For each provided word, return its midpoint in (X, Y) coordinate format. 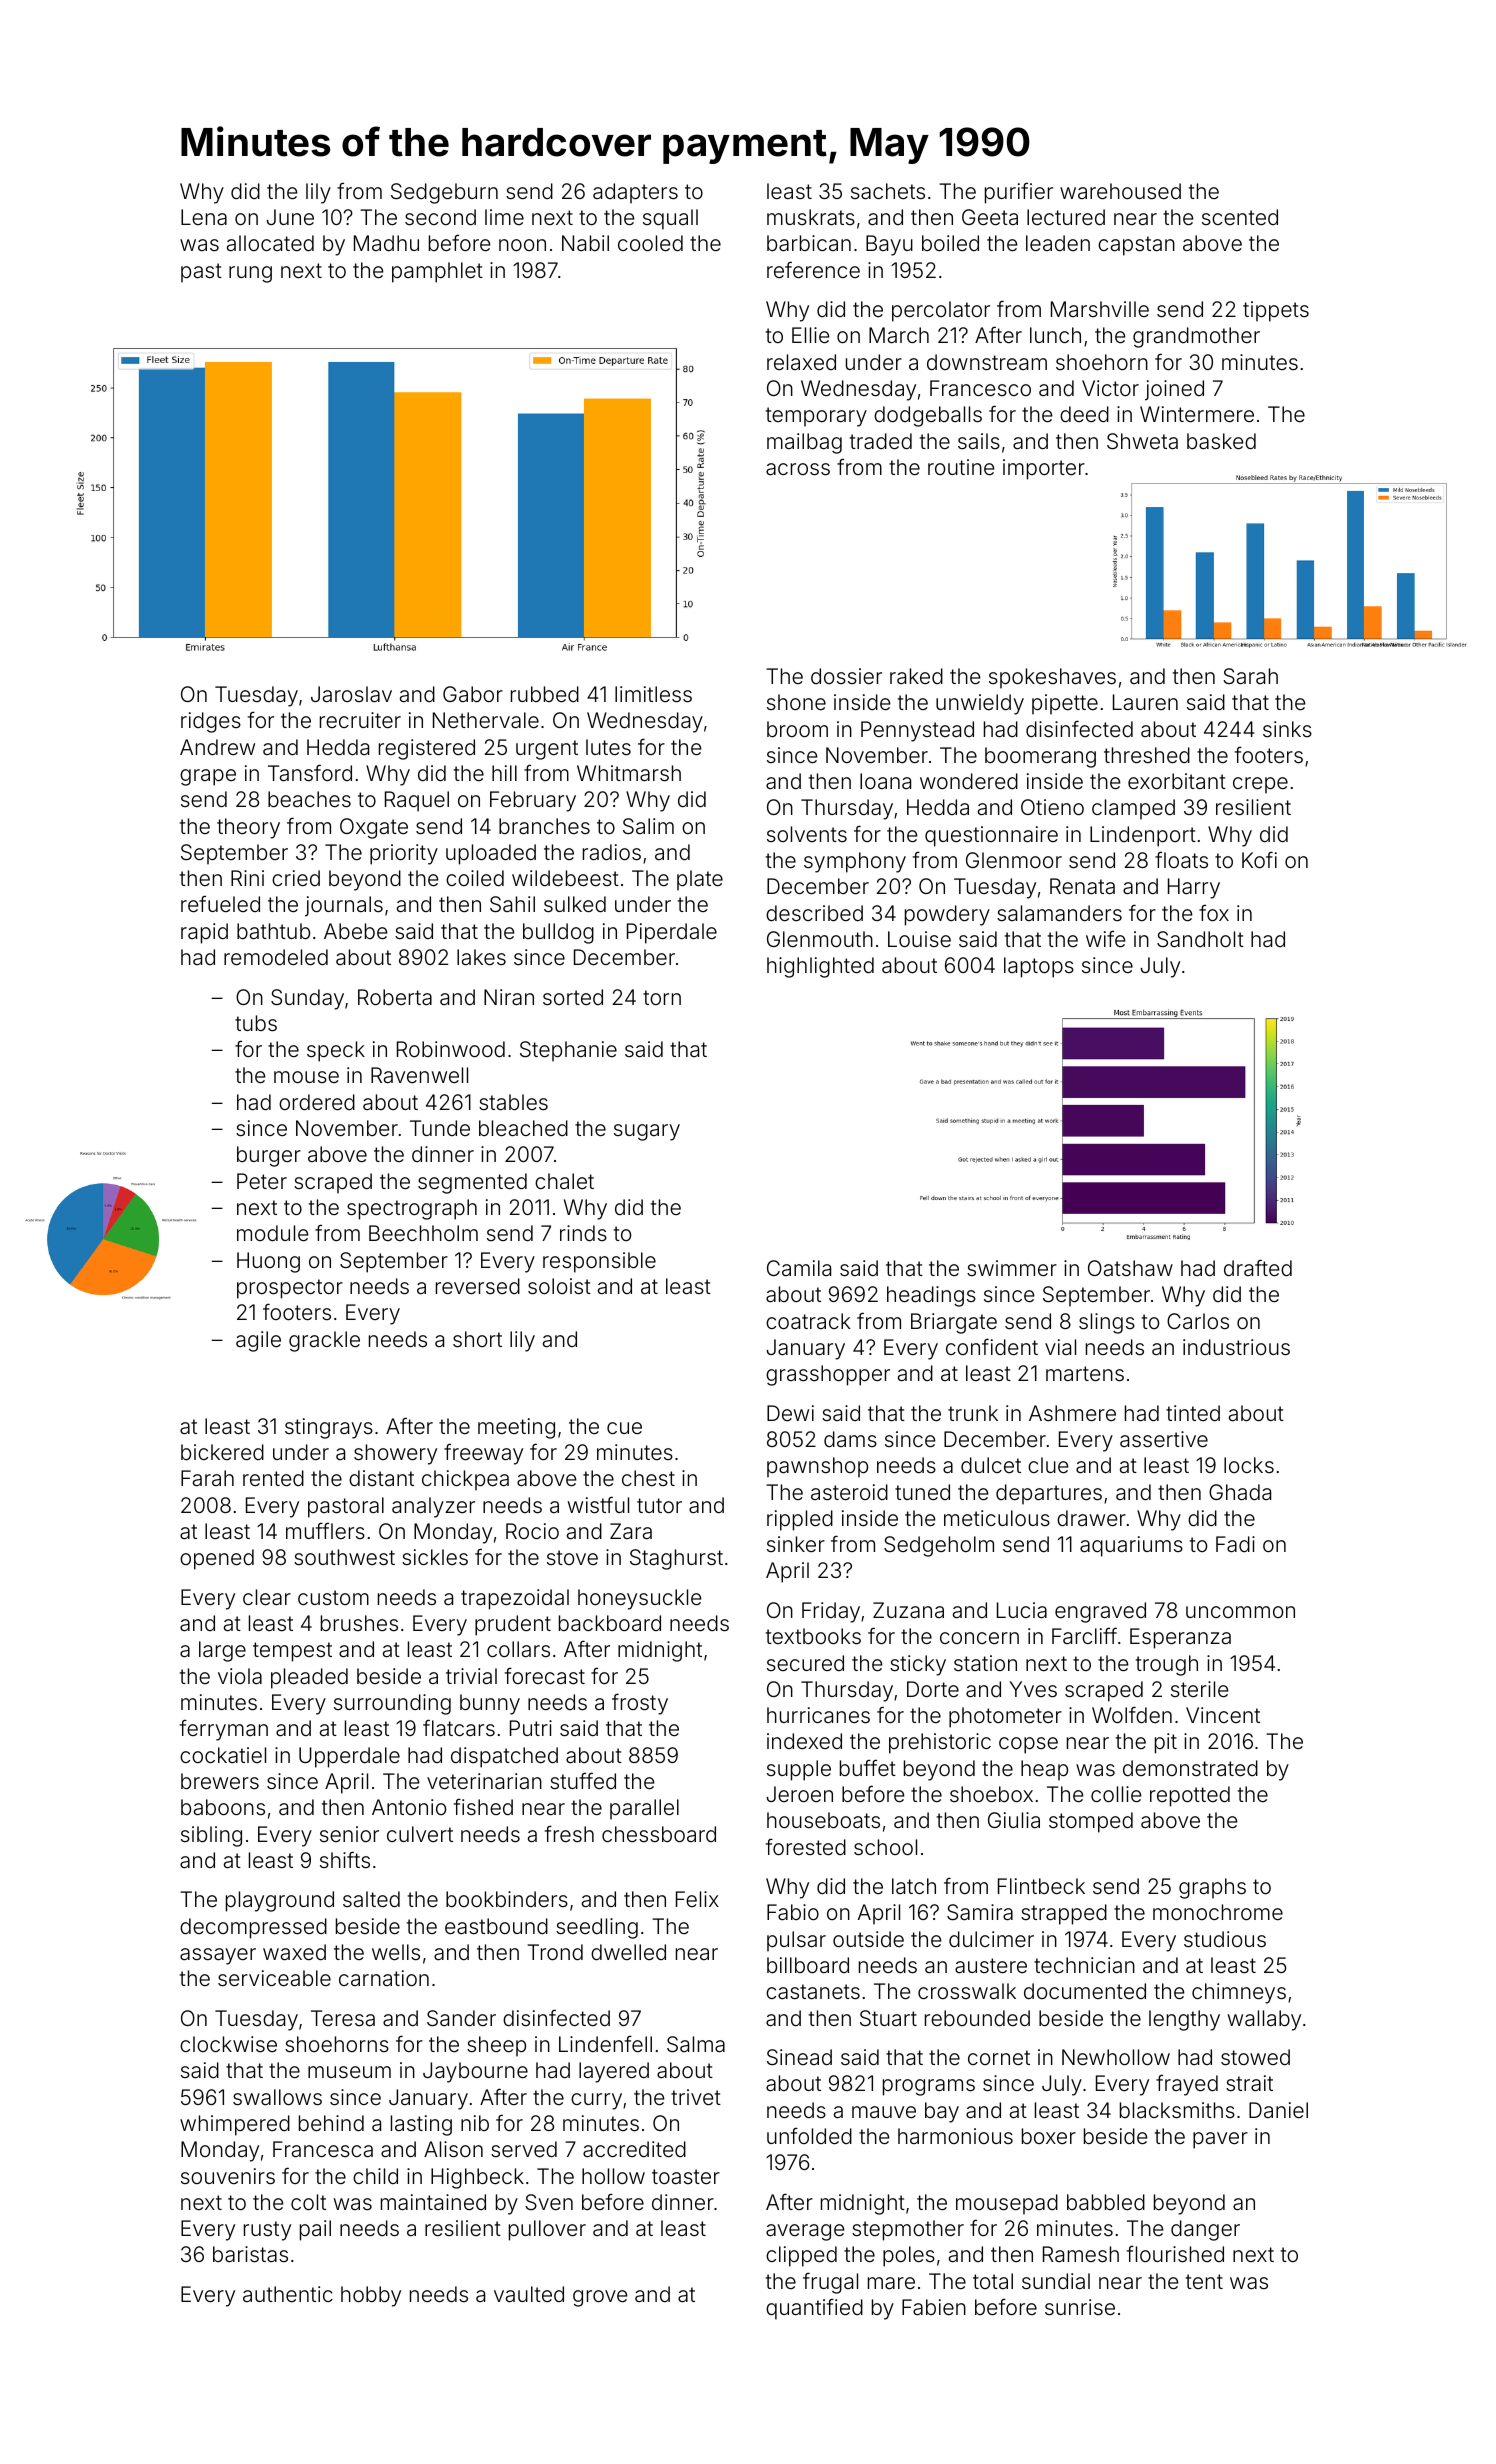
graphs (1212, 1888)
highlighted (820, 967)
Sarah (1250, 676)
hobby (371, 2296)
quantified (814, 2309)
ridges (211, 722)
